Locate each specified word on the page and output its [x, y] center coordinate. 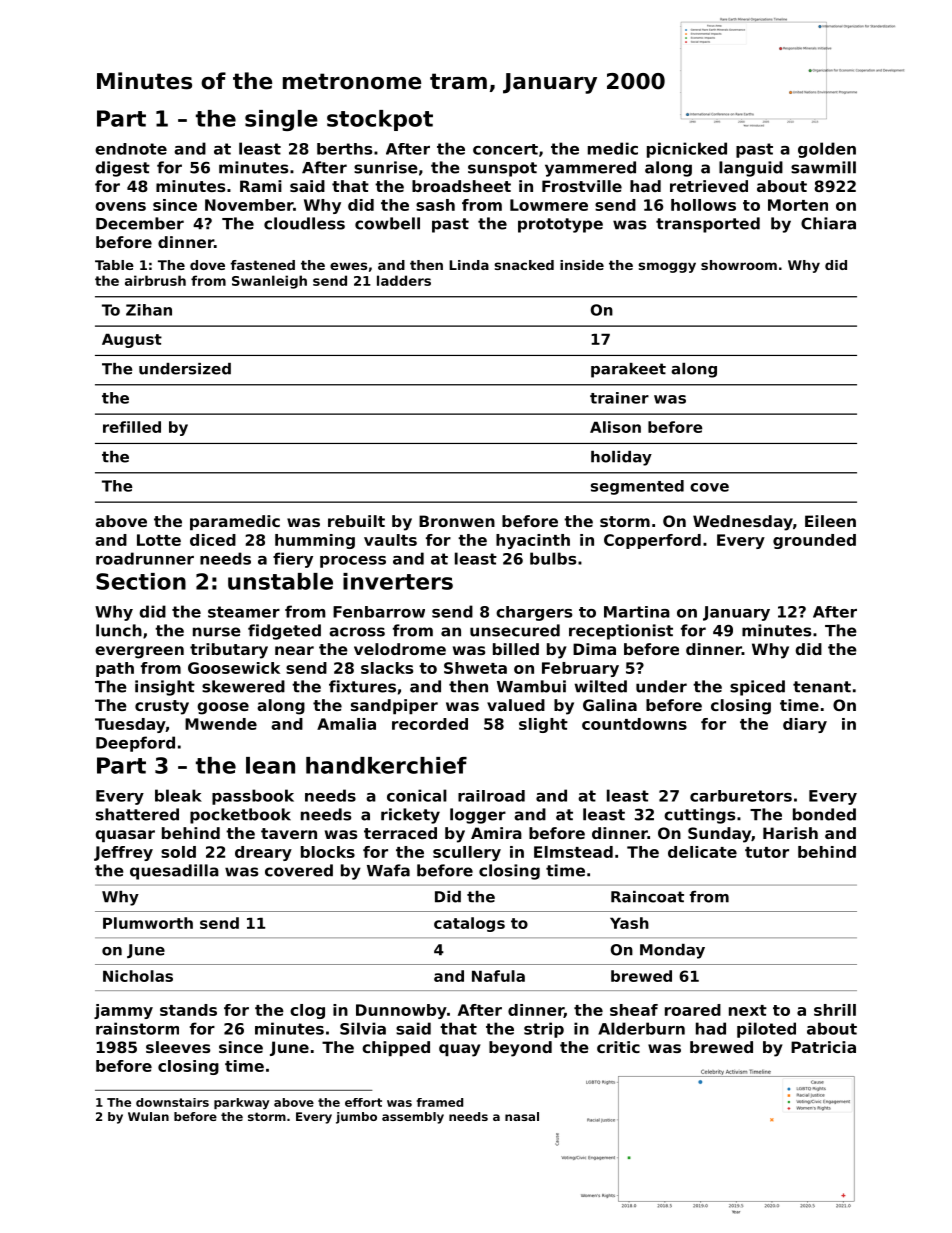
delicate [702, 852]
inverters [398, 581]
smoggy [667, 267]
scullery [467, 853]
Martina [637, 612]
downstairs [172, 1102]
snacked [524, 265]
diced [213, 540]
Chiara [828, 223]
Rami [261, 186]
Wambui [531, 686]
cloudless [304, 223]
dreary [263, 853]
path [115, 669]
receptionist [621, 632]
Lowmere [549, 205]
